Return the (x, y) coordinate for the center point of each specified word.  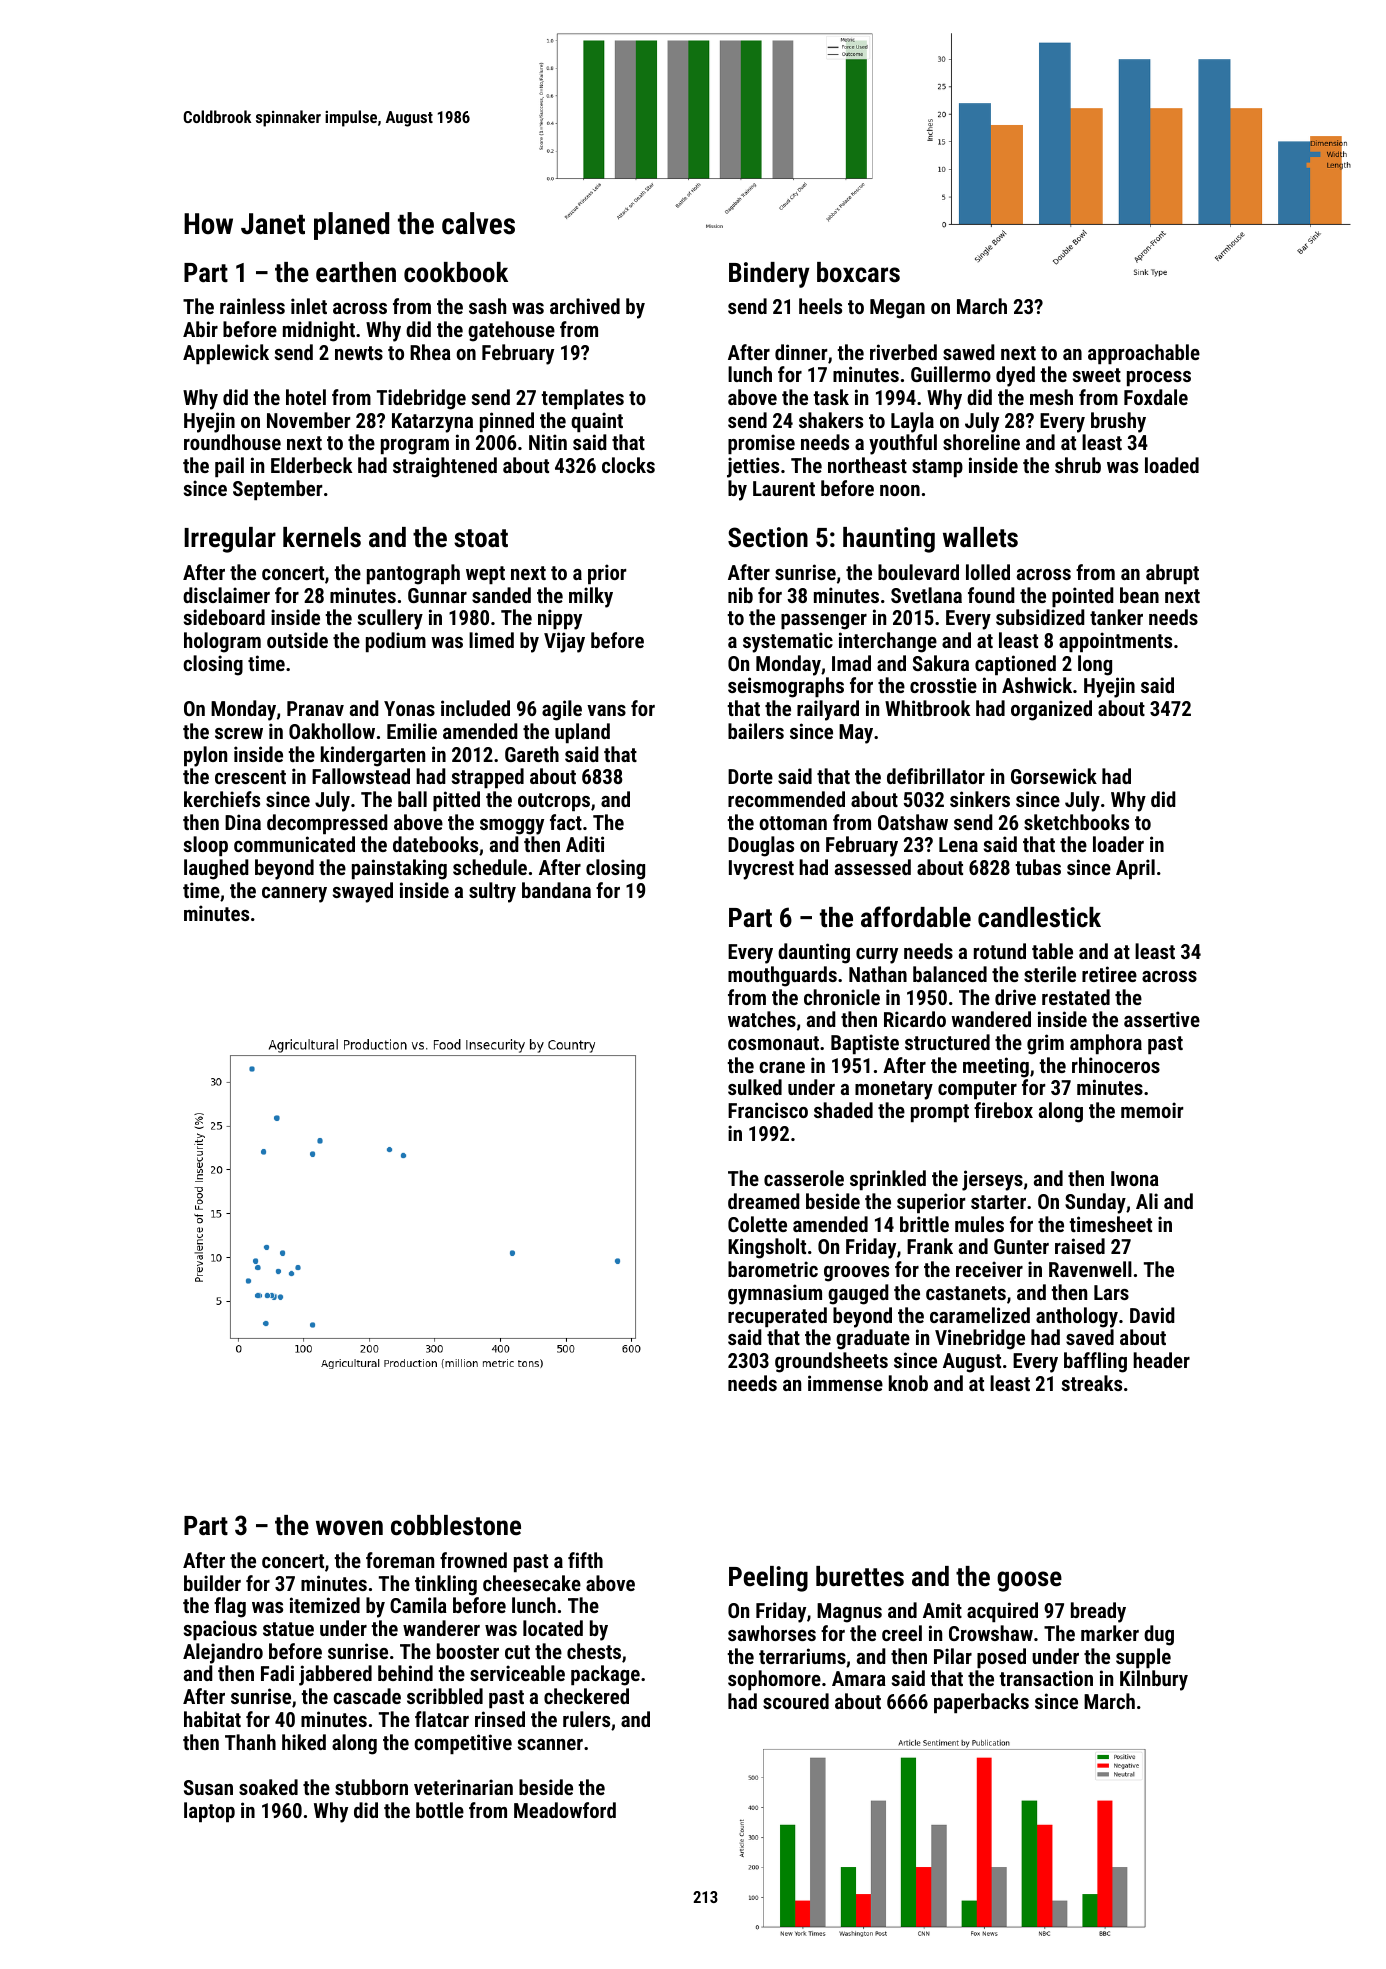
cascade (367, 1696)
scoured (796, 1701)
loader (1118, 844)
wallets (980, 537)
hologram (222, 642)
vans (606, 710)
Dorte (750, 776)
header (1161, 1360)
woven (349, 1528)
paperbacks (981, 1703)
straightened (445, 467)
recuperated (777, 1317)
